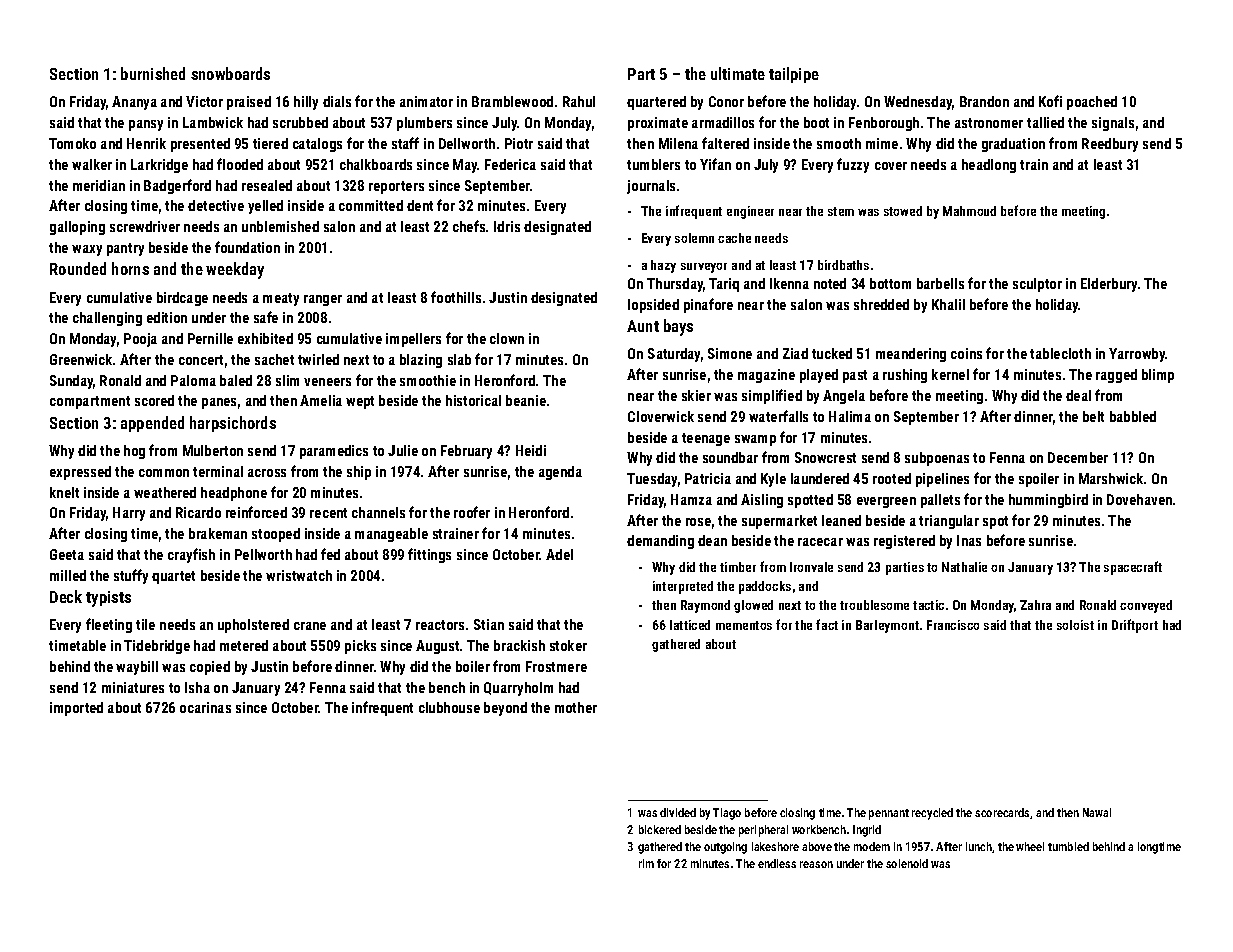  What do you see at coordinates (133, 687) in the screenshot?
I see `miniatures` at bounding box center [133, 687].
